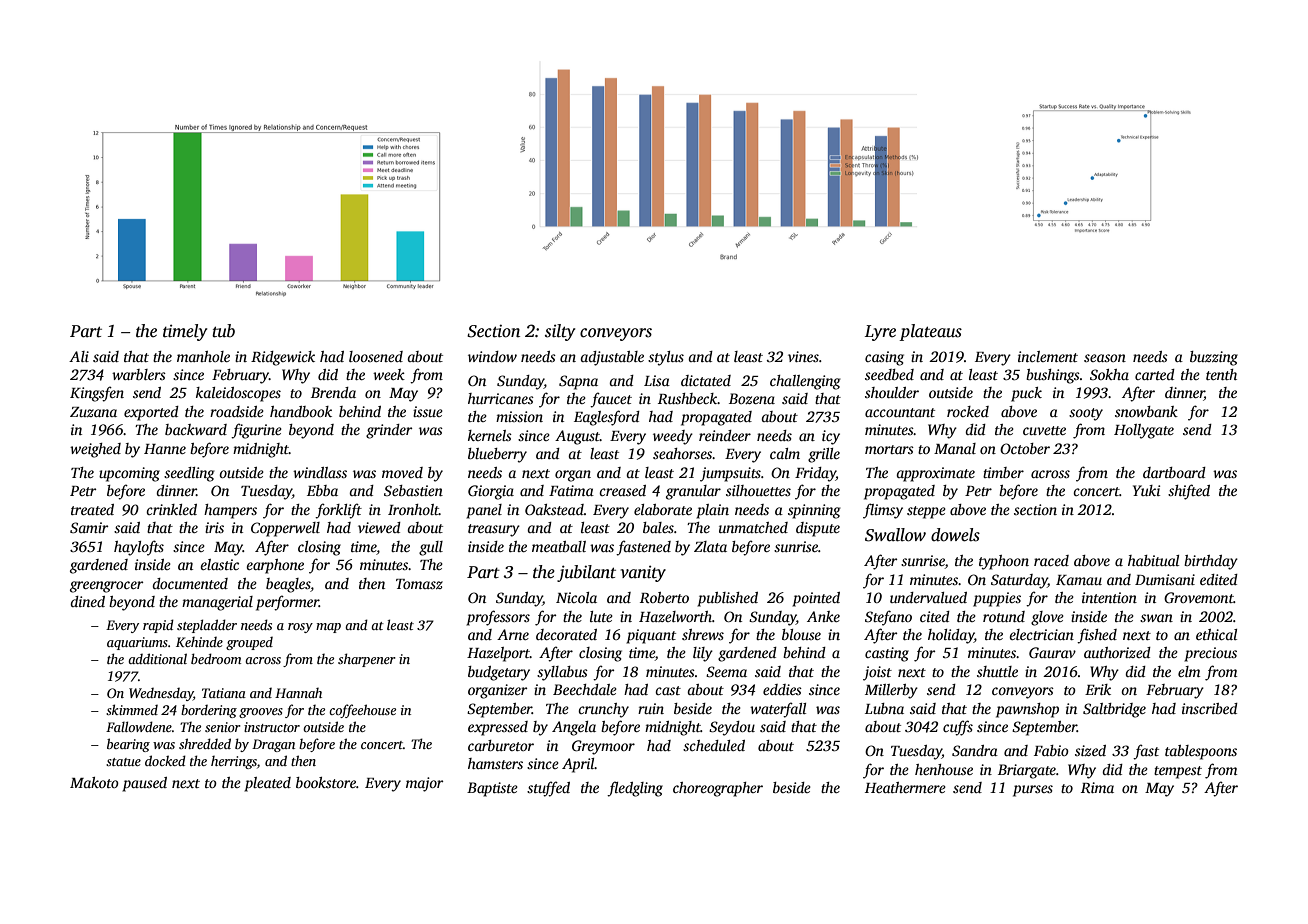 Image resolution: width=1308 pixels, height=924 pixels. I want to click on Grovemont, so click(1199, 597).
